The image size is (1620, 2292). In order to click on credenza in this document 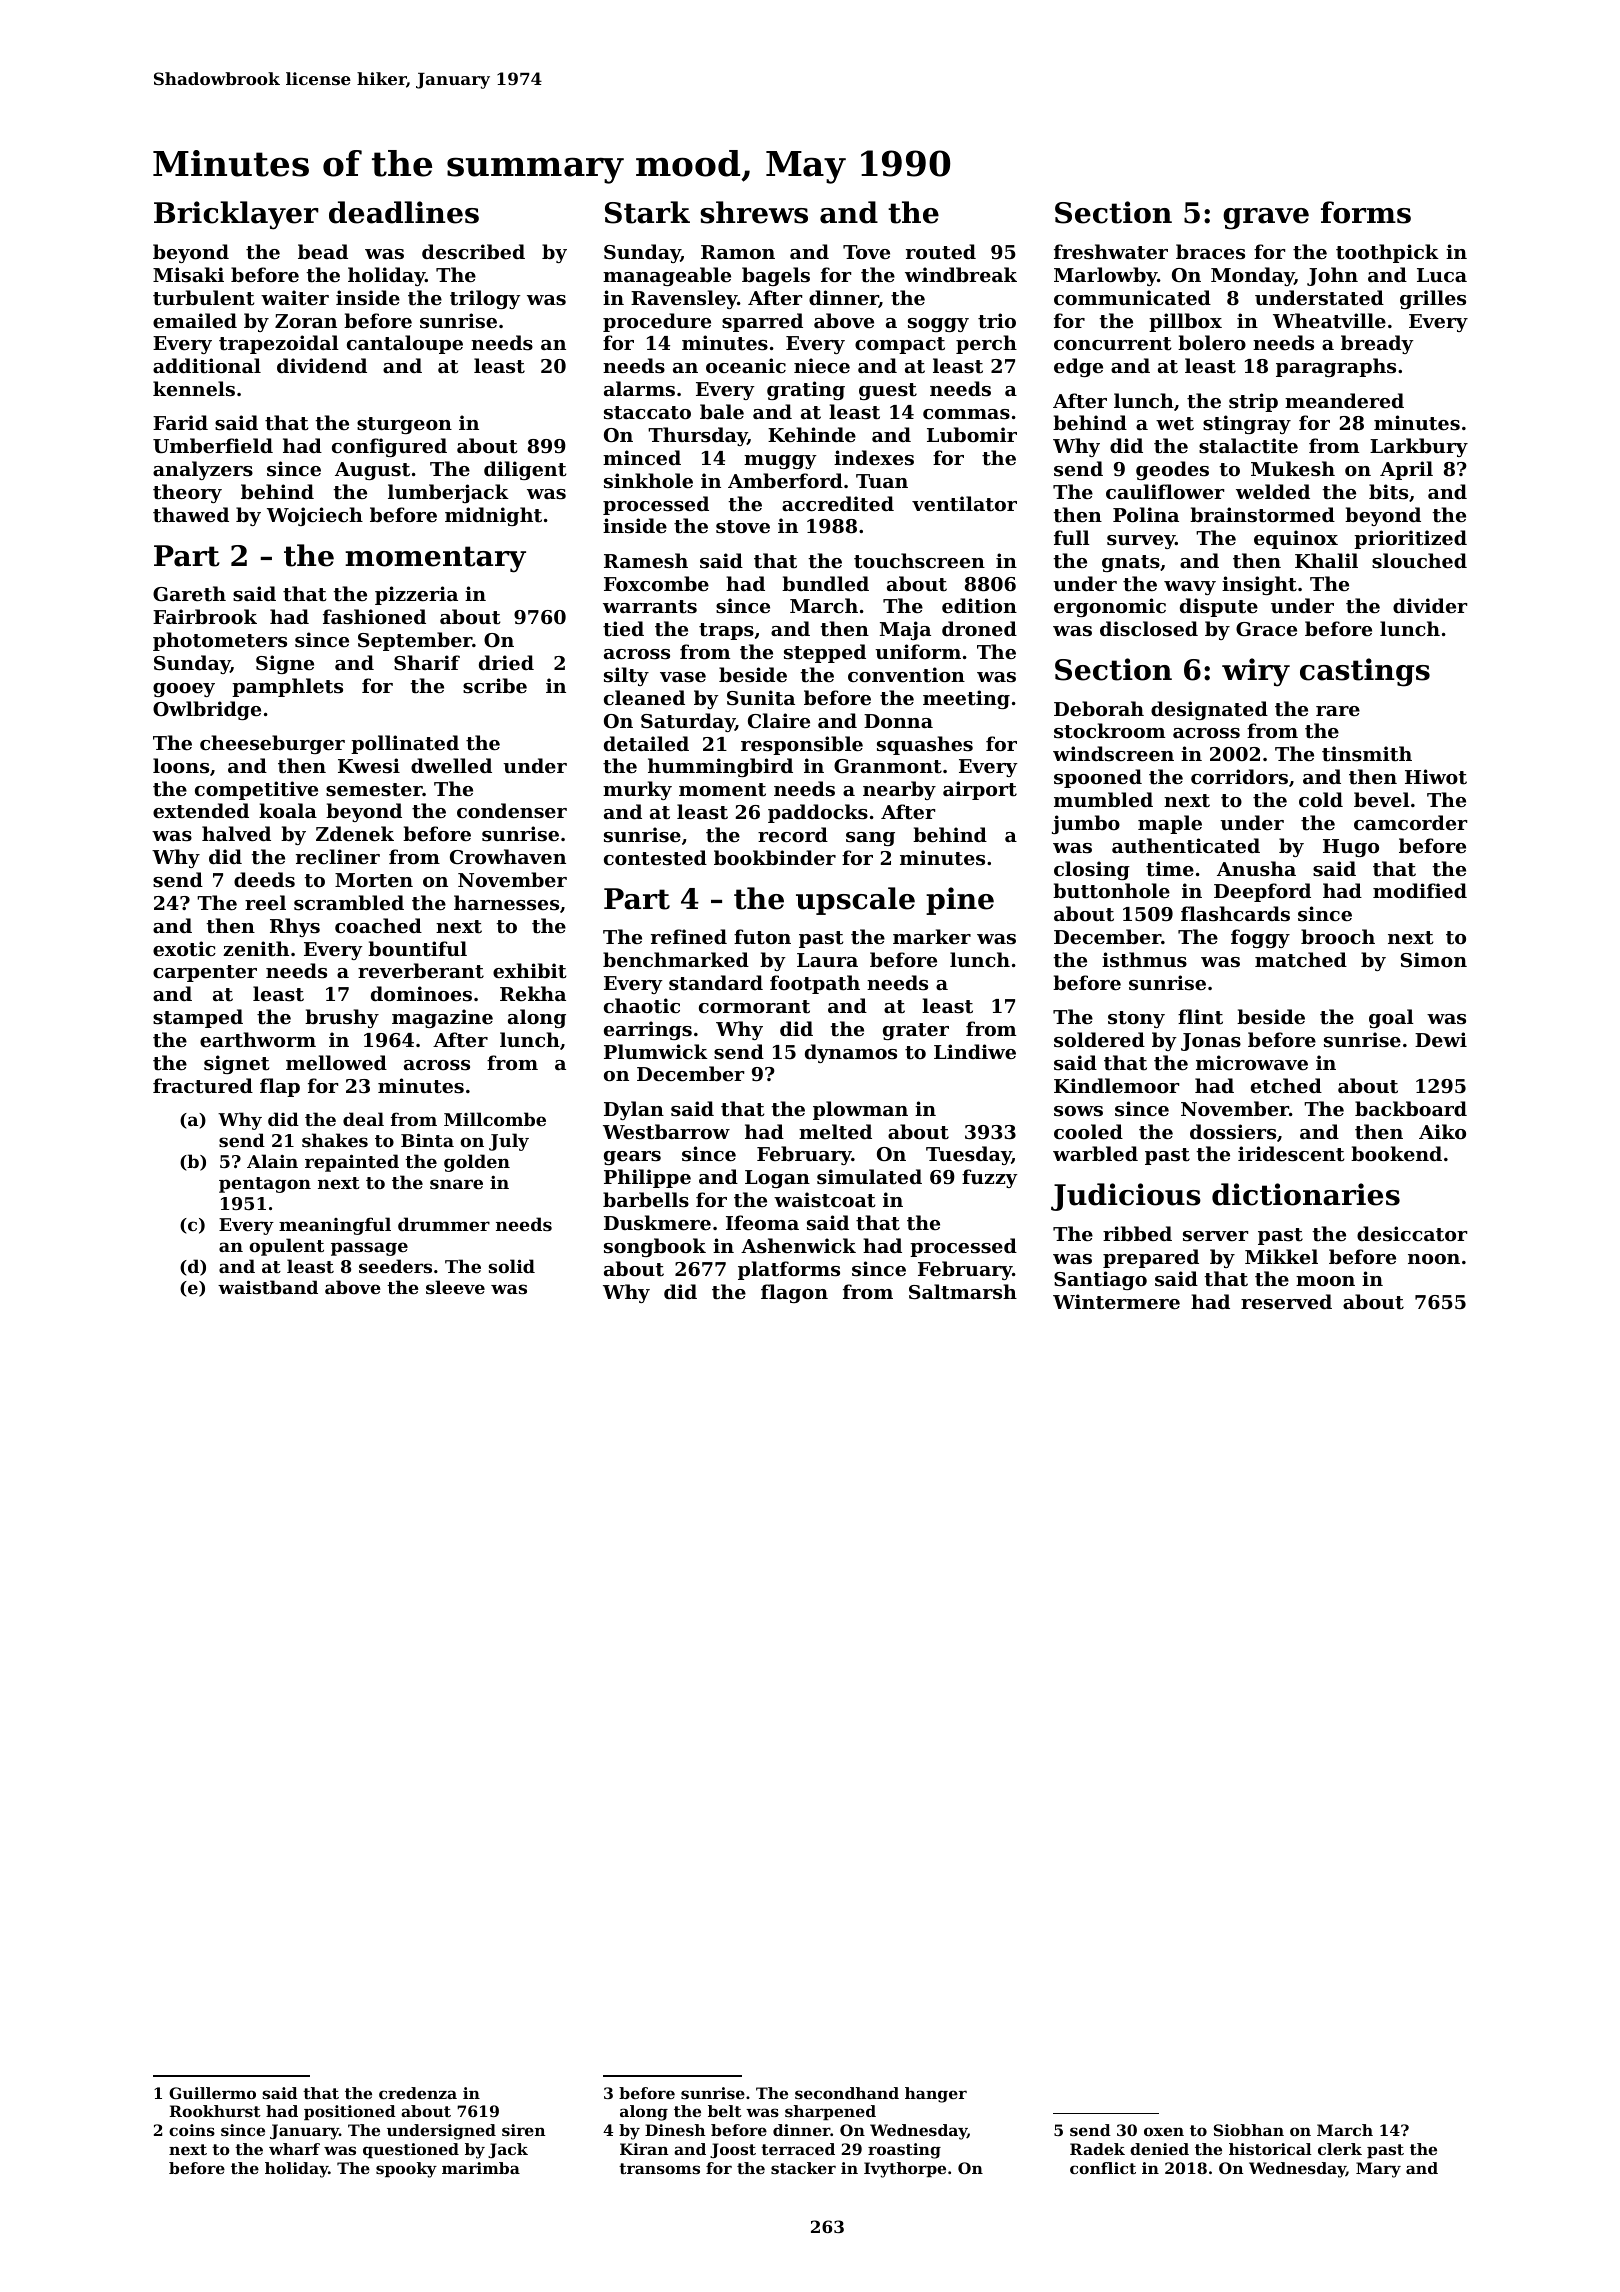, I will do `click(418, 2093)`.
